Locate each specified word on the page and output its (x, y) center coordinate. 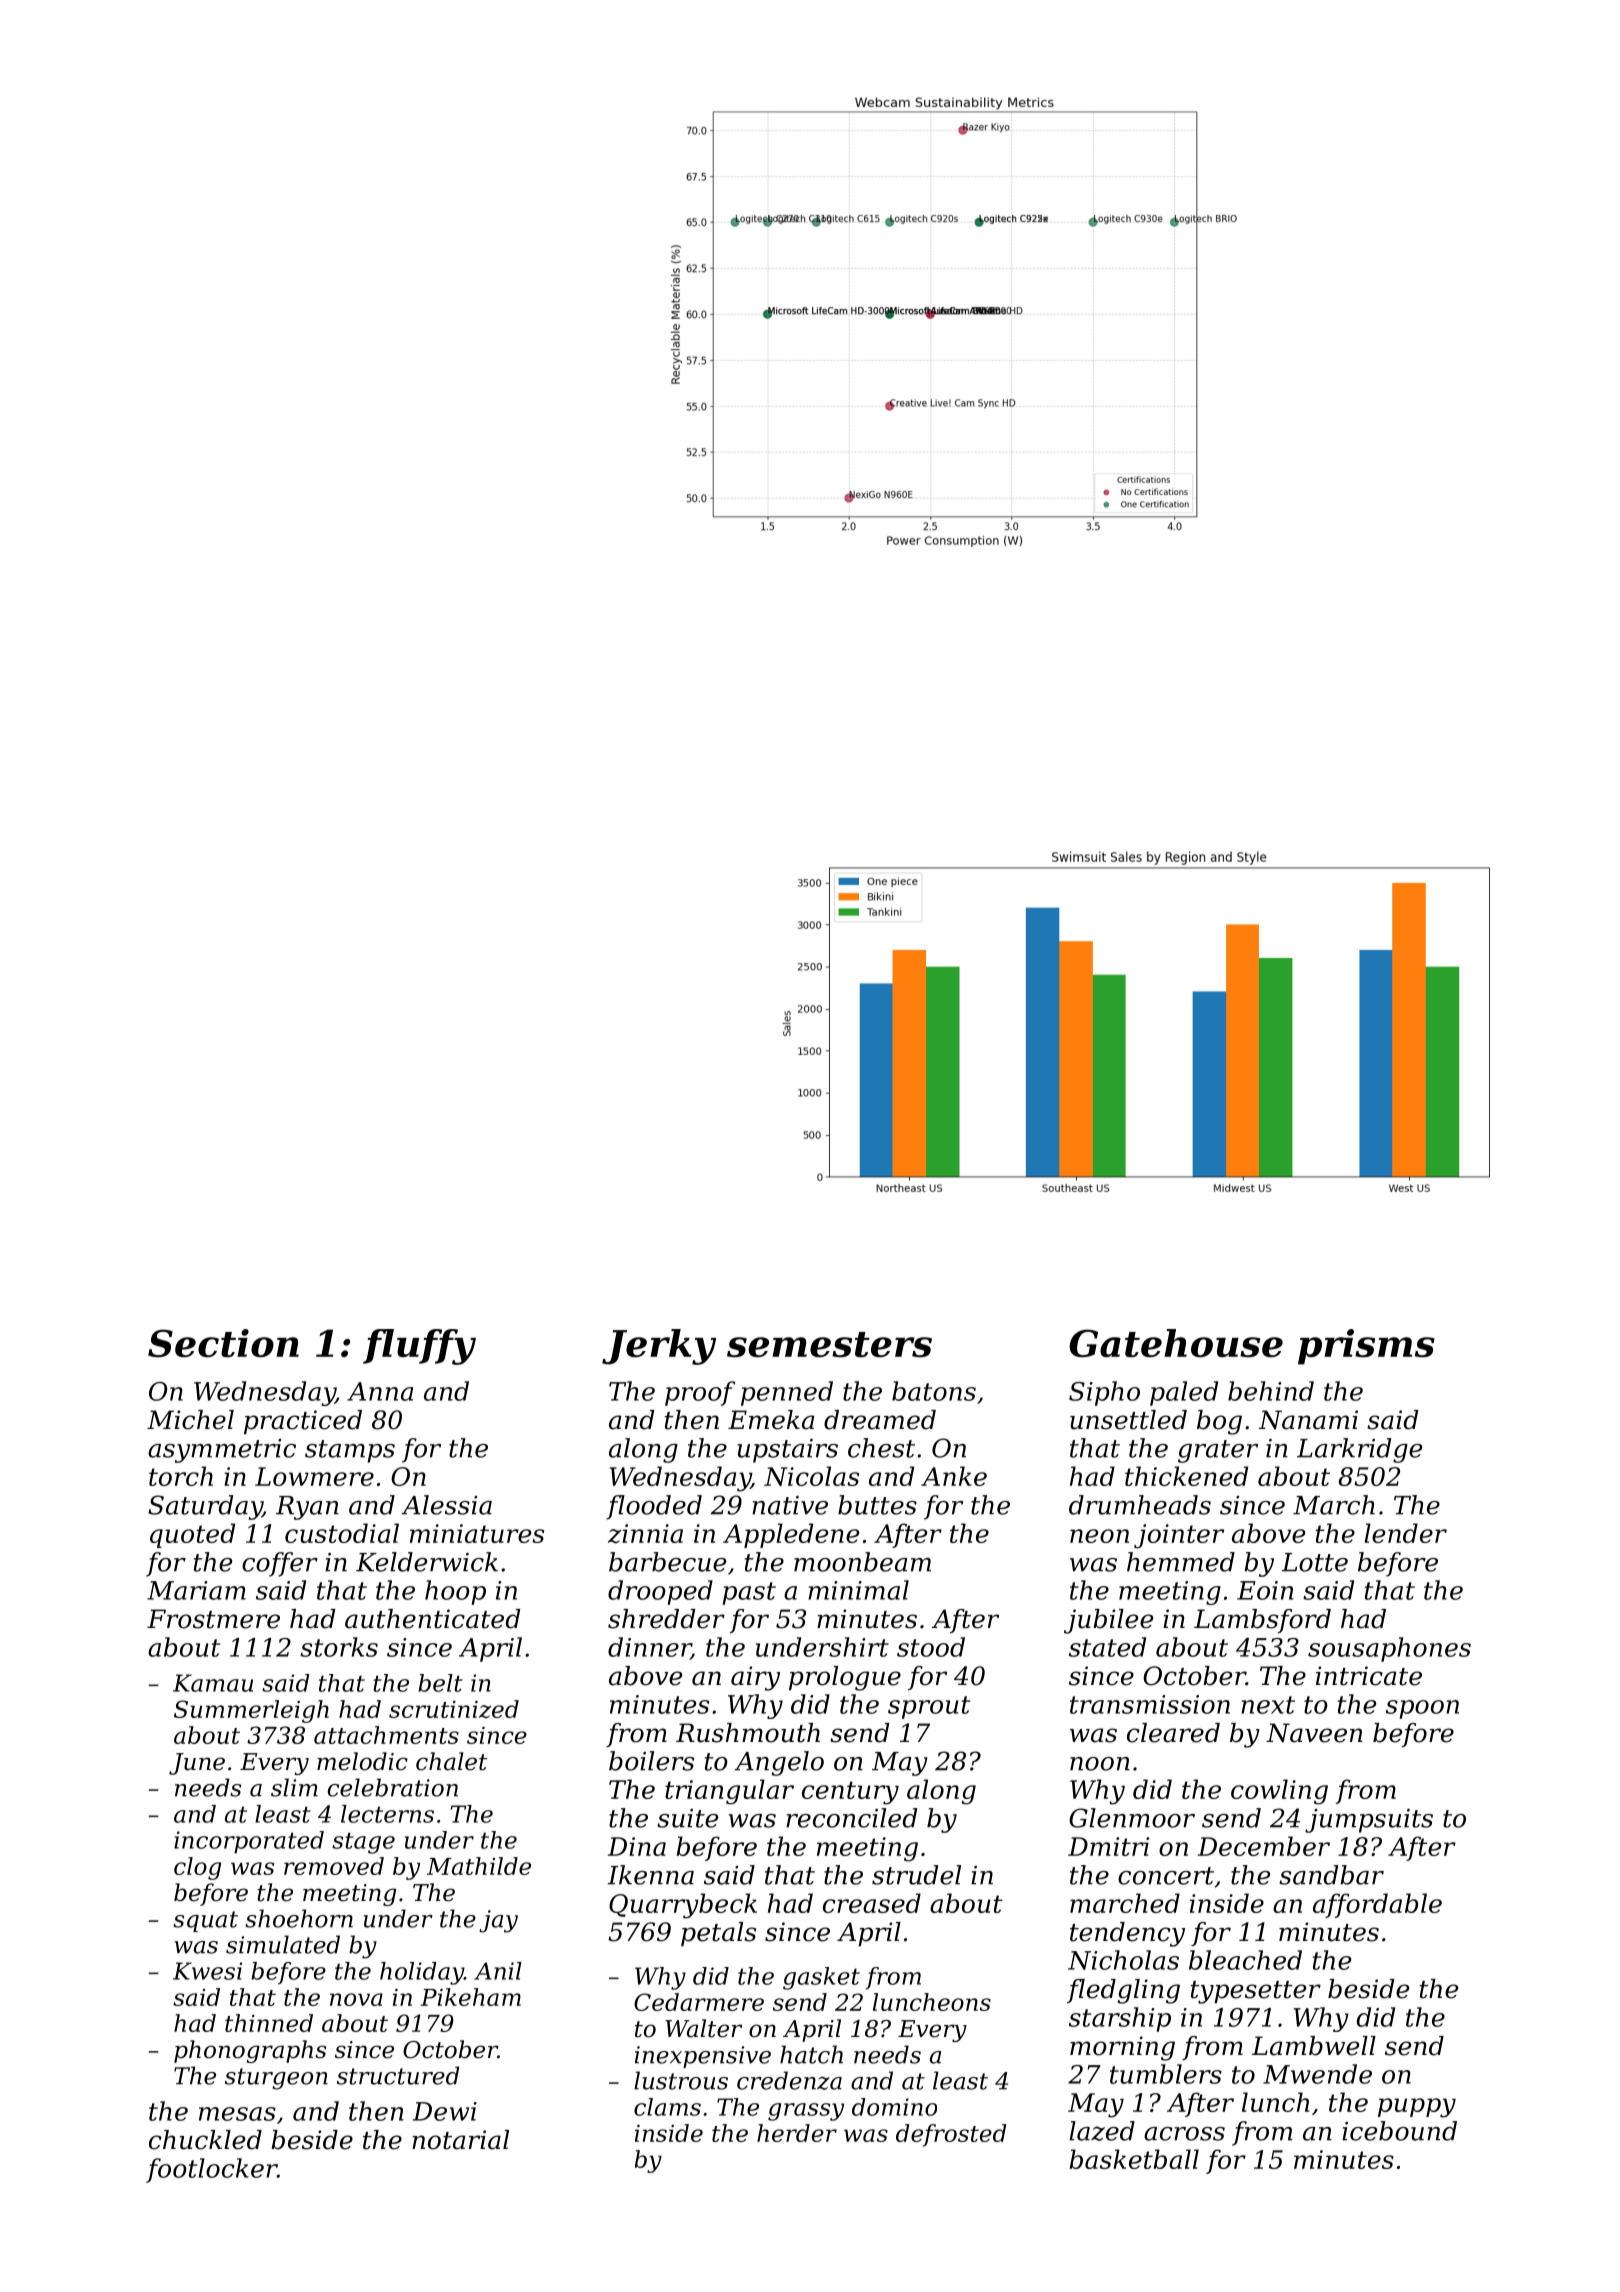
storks (339, 1647)
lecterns (387, 1814)
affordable (1377, 1905)
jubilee (1108, 1621)
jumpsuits (1369, 1821)
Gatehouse (1176, 1343)
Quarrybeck (683, 1906)
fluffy (419, 1347)
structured (398, 2075)
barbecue (667, 1562)
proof (700, 1393)
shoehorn (299, 1918)
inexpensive (703, 2057)
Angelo (779, 1763)
